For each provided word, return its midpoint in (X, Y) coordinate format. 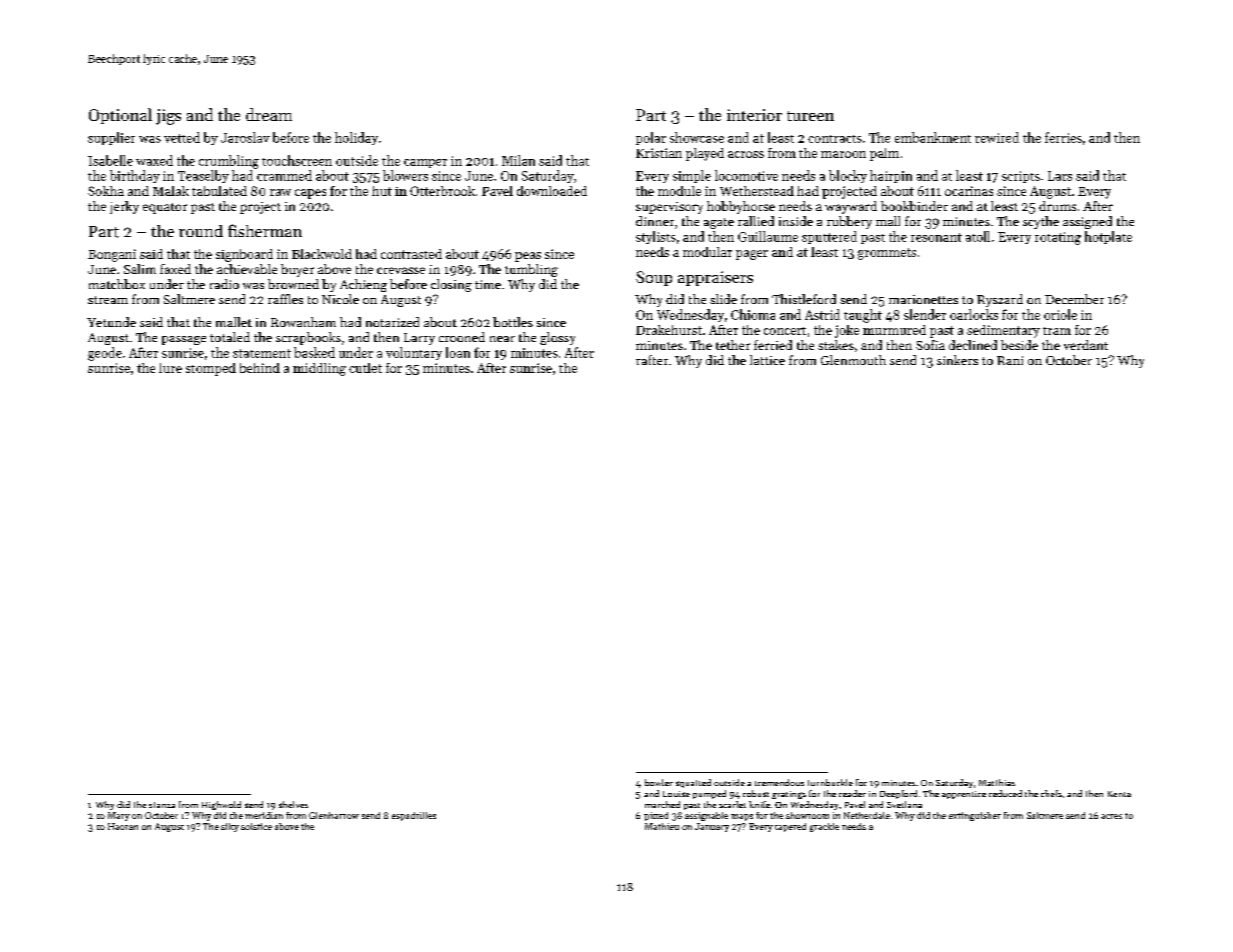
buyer (297, 270)
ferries (1063, 137)
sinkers (957, 360)
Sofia (930, 345)
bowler (659, 782)
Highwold (221, 805)
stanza (162, 805)
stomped (211, 369)
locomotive (746, 175)
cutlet (365, 368)
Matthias (997, 782)
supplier (111, 138)
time (488, 284)
